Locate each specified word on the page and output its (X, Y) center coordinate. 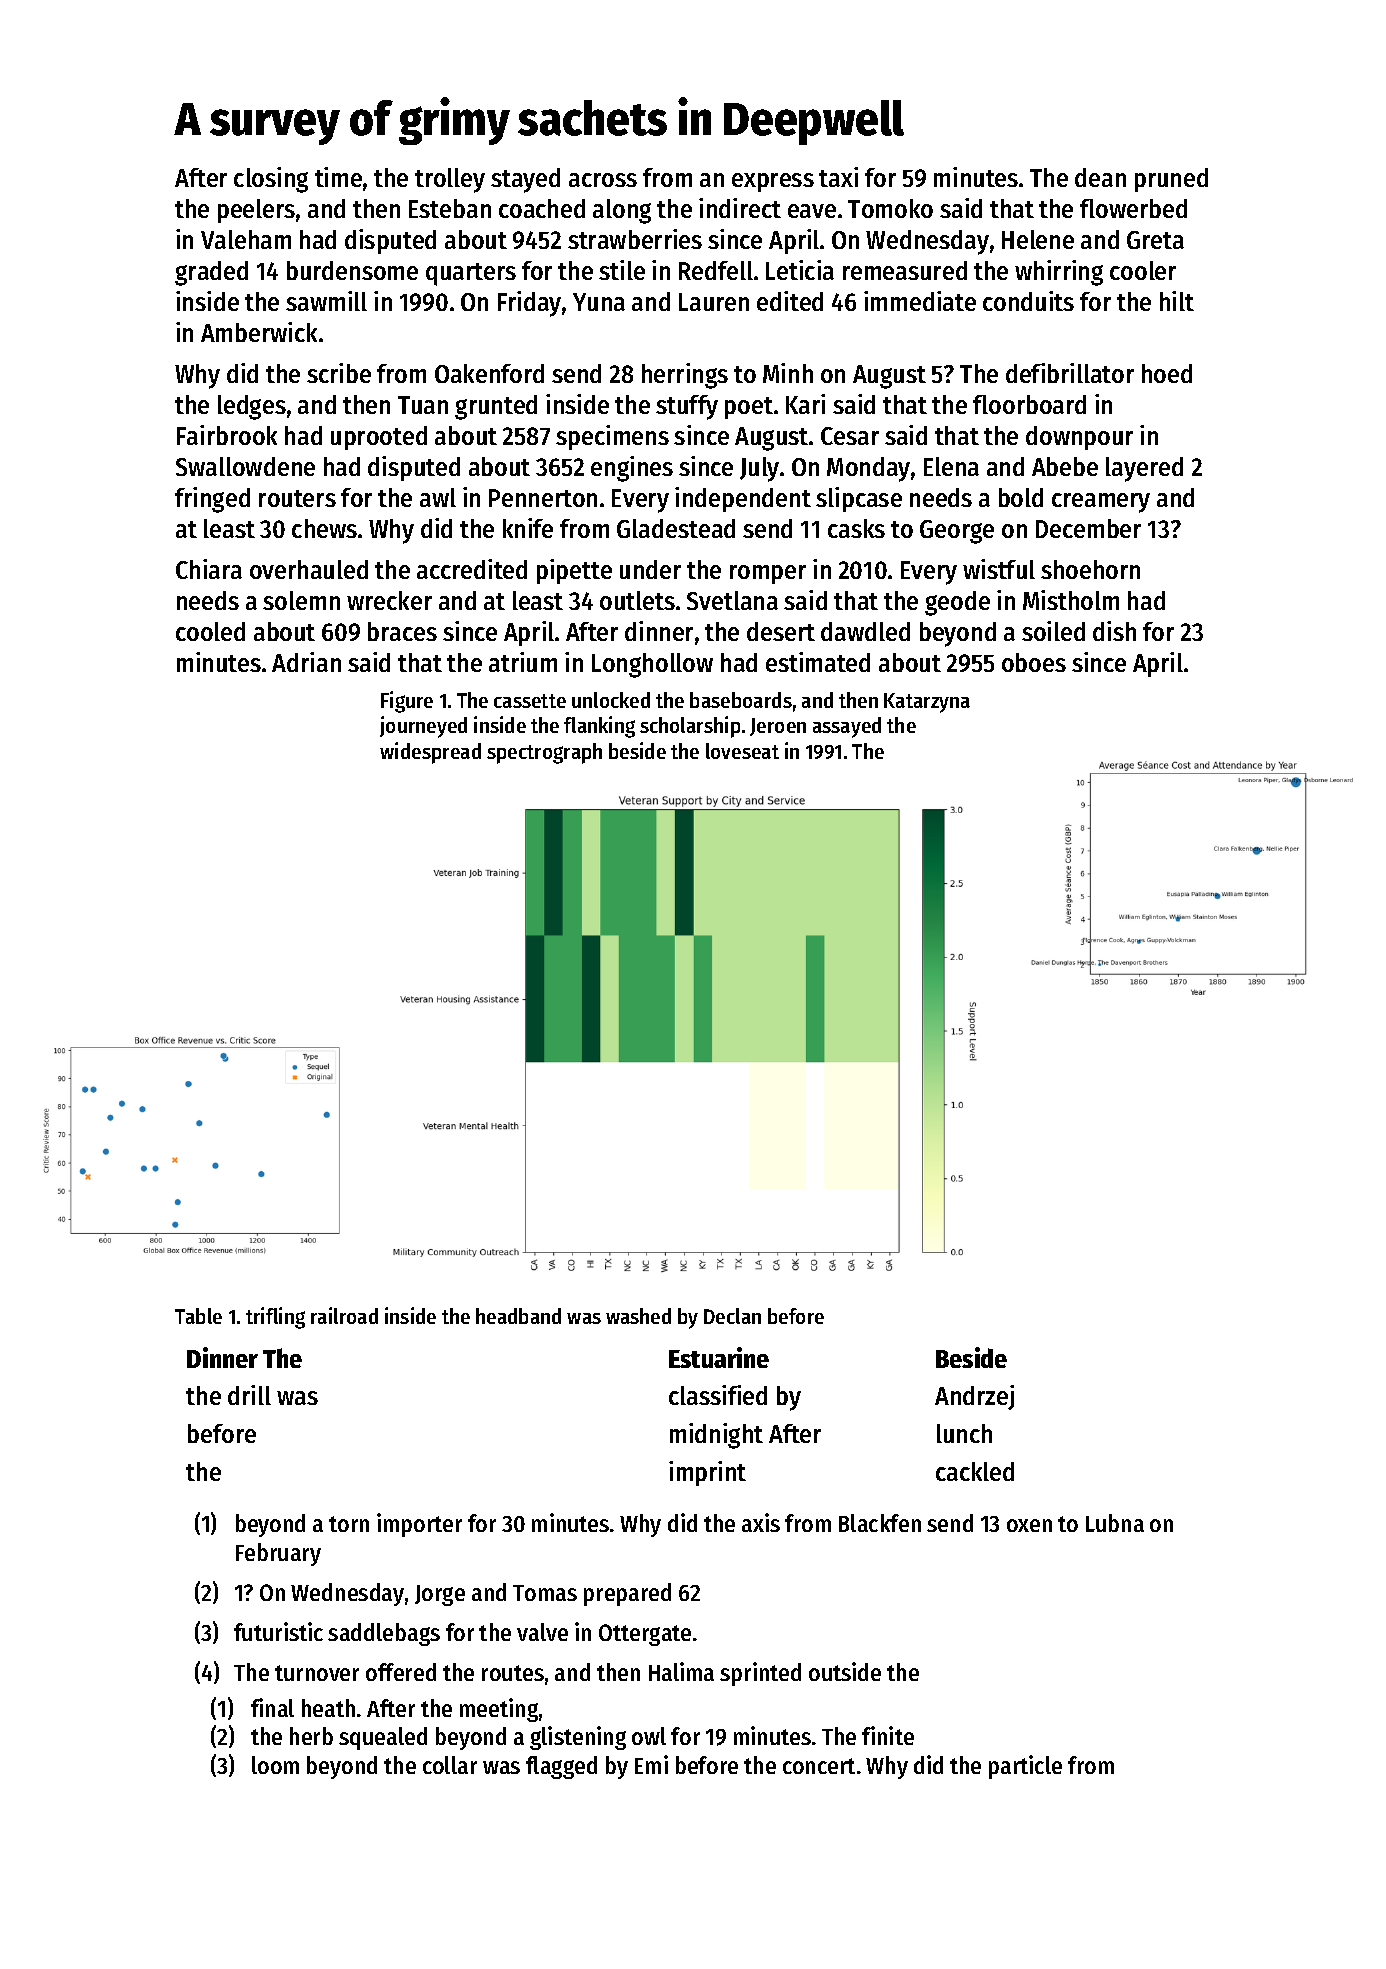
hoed (1167, 373)
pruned (1171, 180)
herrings (685, 376)
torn (349, 1524)
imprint (707, 1473)
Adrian (306, 662)
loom (275, 1765)
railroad (344, 1315)
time (338, 177)
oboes (1034, 662)
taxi (838, 177)
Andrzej (974, 1397)
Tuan (423, 405)
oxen (1029, 1525)
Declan (732, 1316)
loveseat (742, 751)
